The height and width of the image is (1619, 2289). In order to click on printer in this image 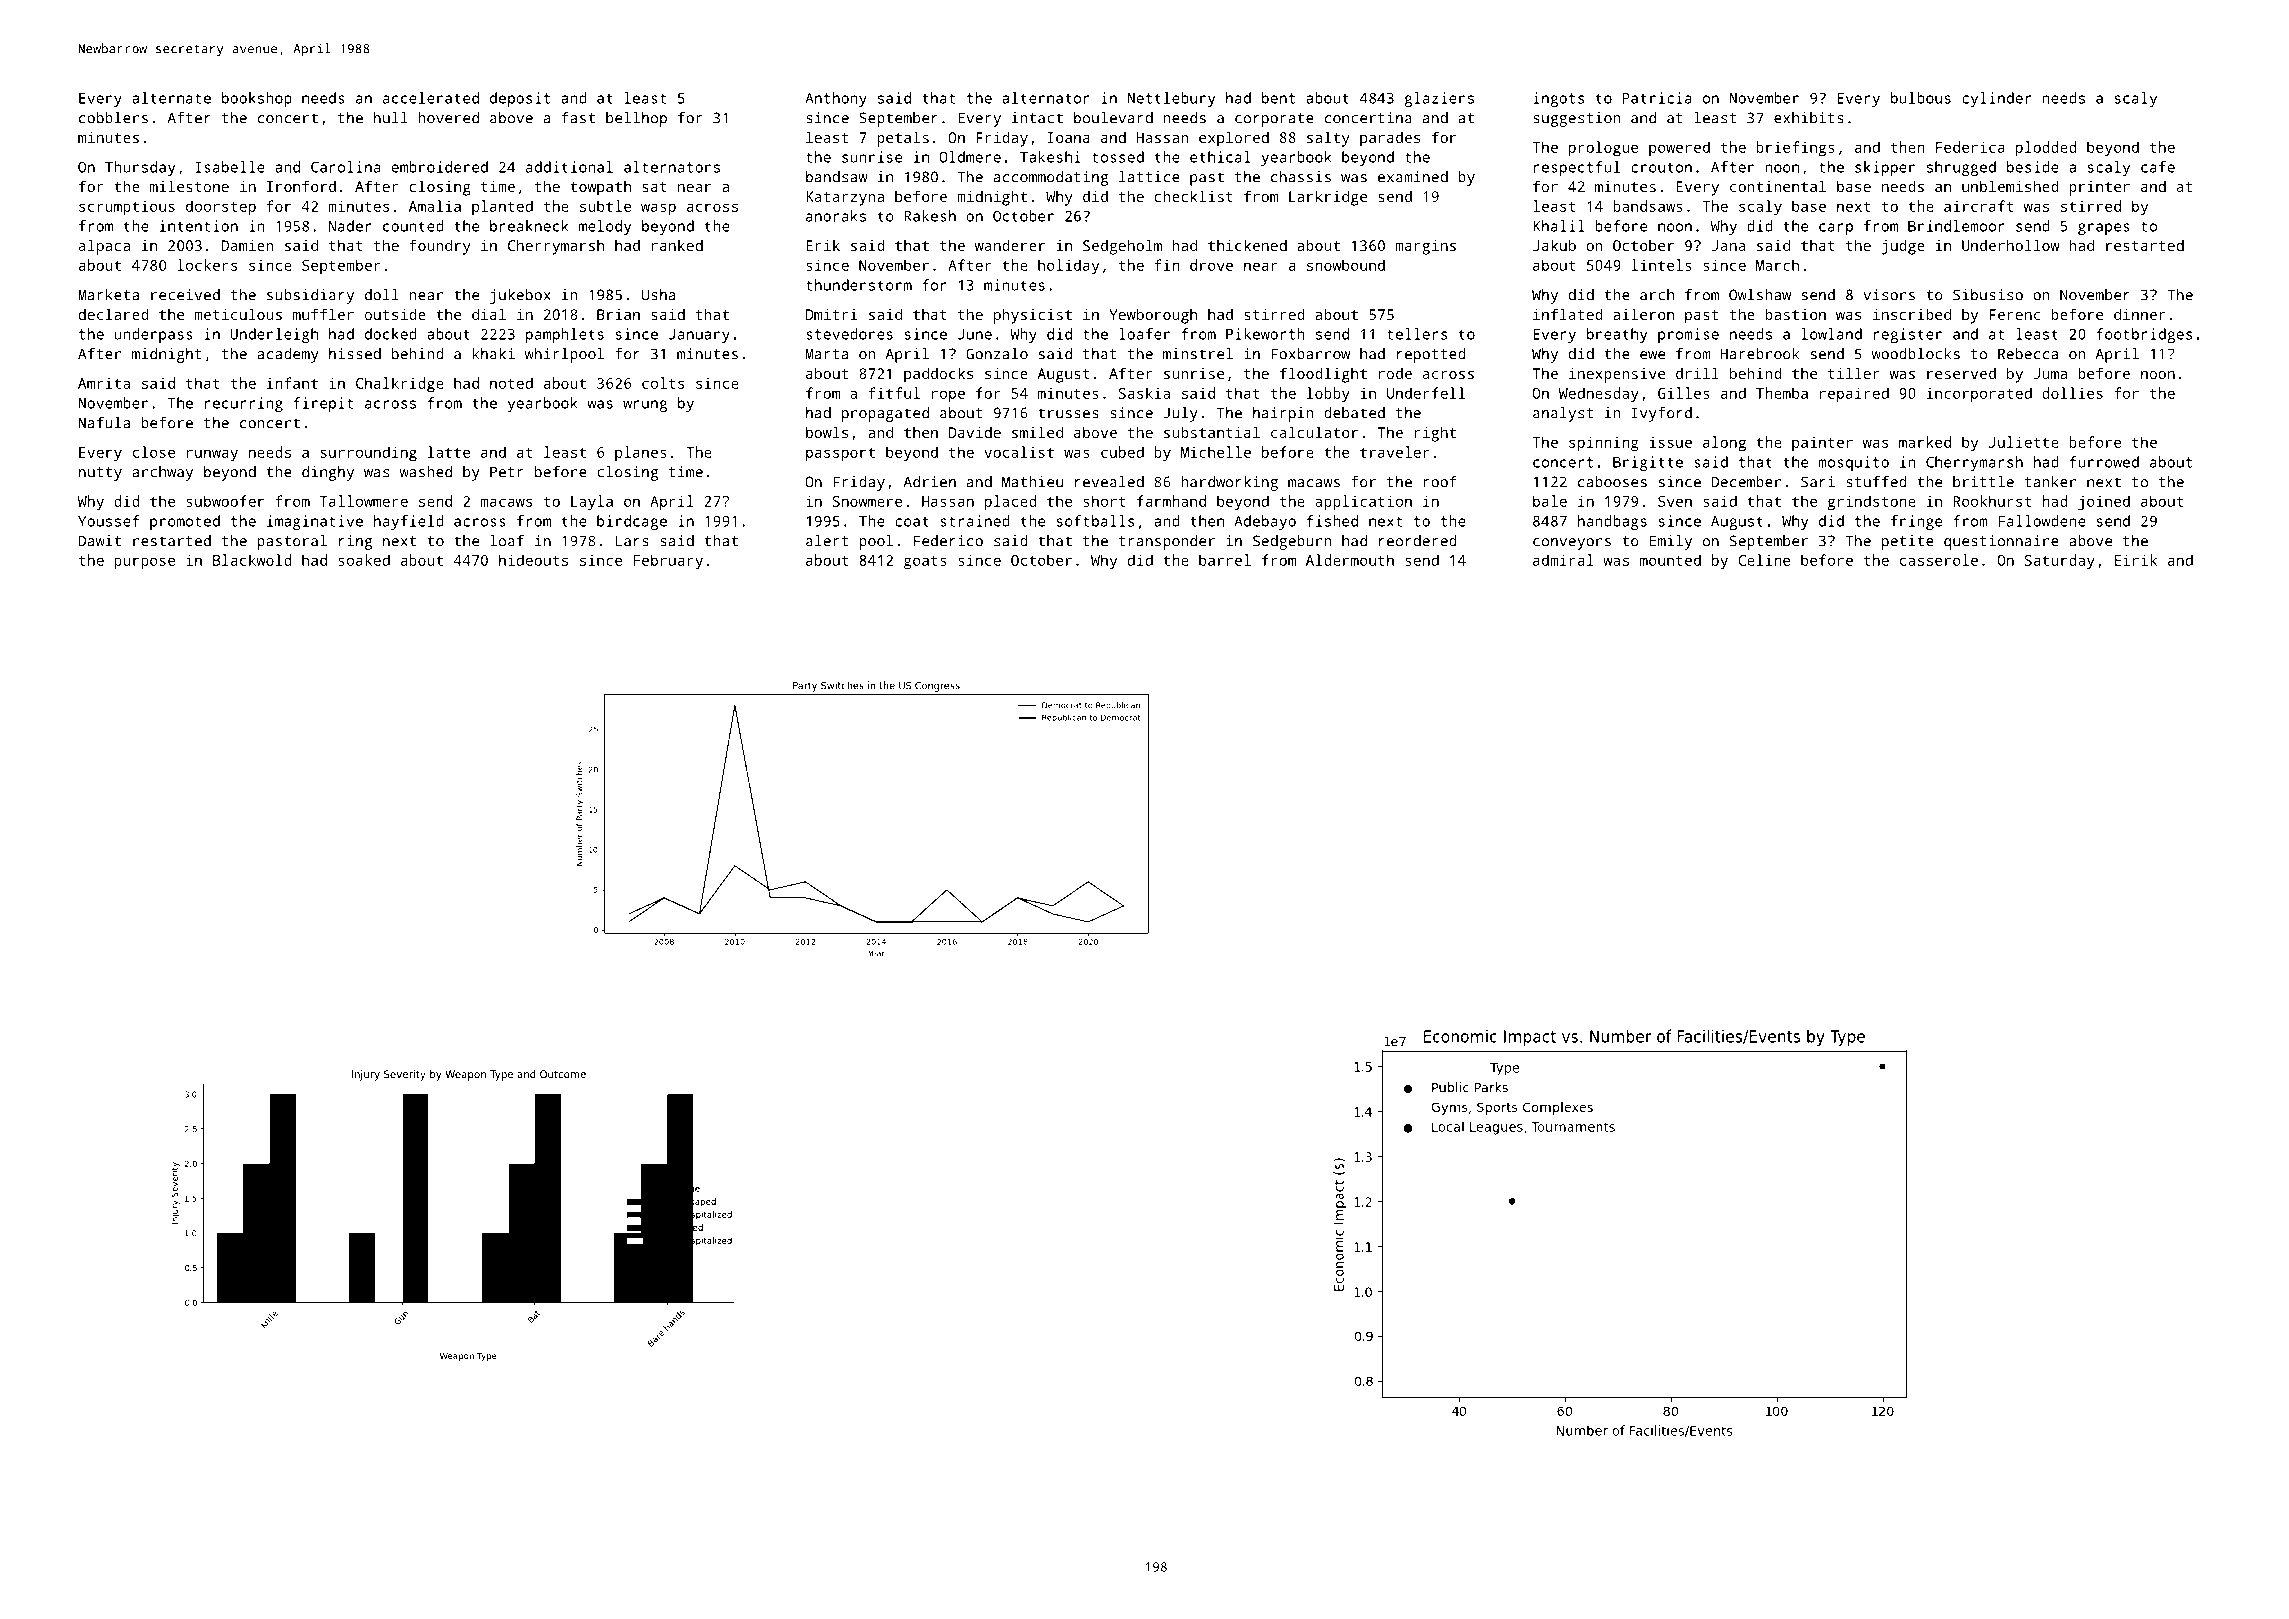, I will do `click(2099, 188)`.
